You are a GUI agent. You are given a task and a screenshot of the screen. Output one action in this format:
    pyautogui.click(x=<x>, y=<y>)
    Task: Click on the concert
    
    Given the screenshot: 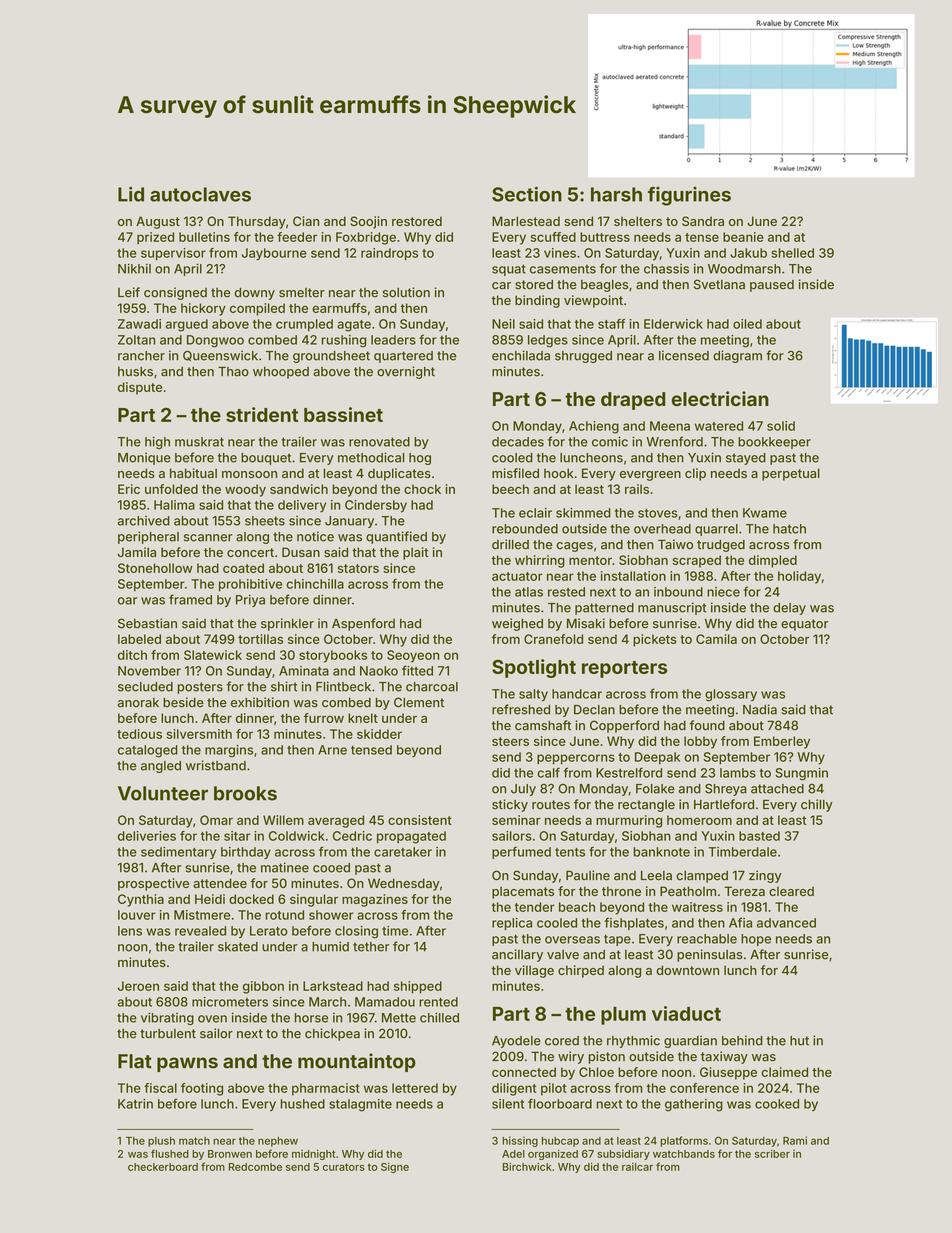 What is the action you would take?
    pyautogui.click(x=250, y=552)
